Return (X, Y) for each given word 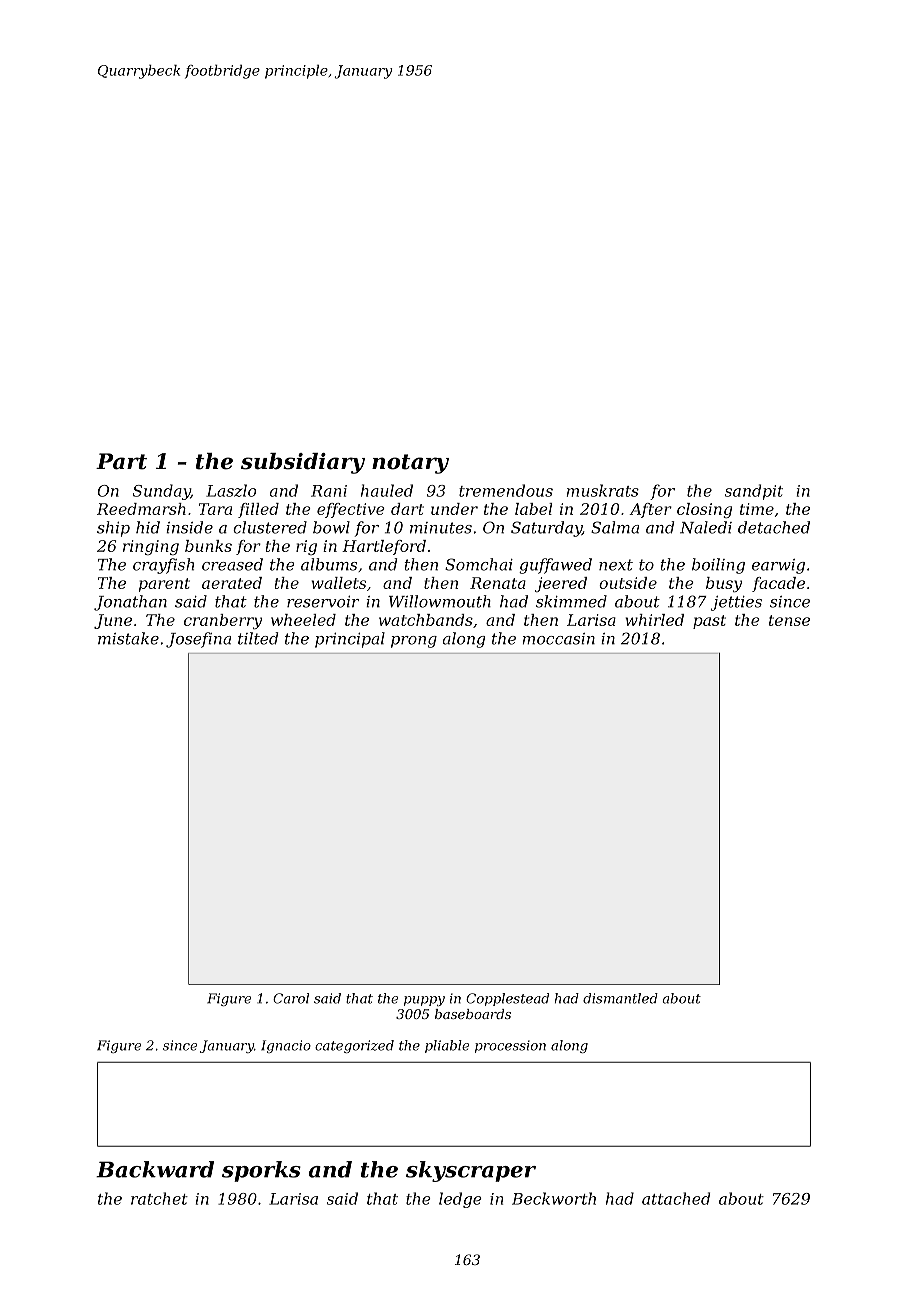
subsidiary (303, 463)
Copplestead (507, 999)
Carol (291, 998)
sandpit (754, 492)
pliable (447, 1046)
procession (510, 1046)
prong (414, 642)
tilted (258, 638)
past (709, 622)
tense (789, 620)
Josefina (198, 640)
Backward (155, 1169)
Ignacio (286, 1046)
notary (410, 464)
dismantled (620, 998)
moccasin (558, 639)
